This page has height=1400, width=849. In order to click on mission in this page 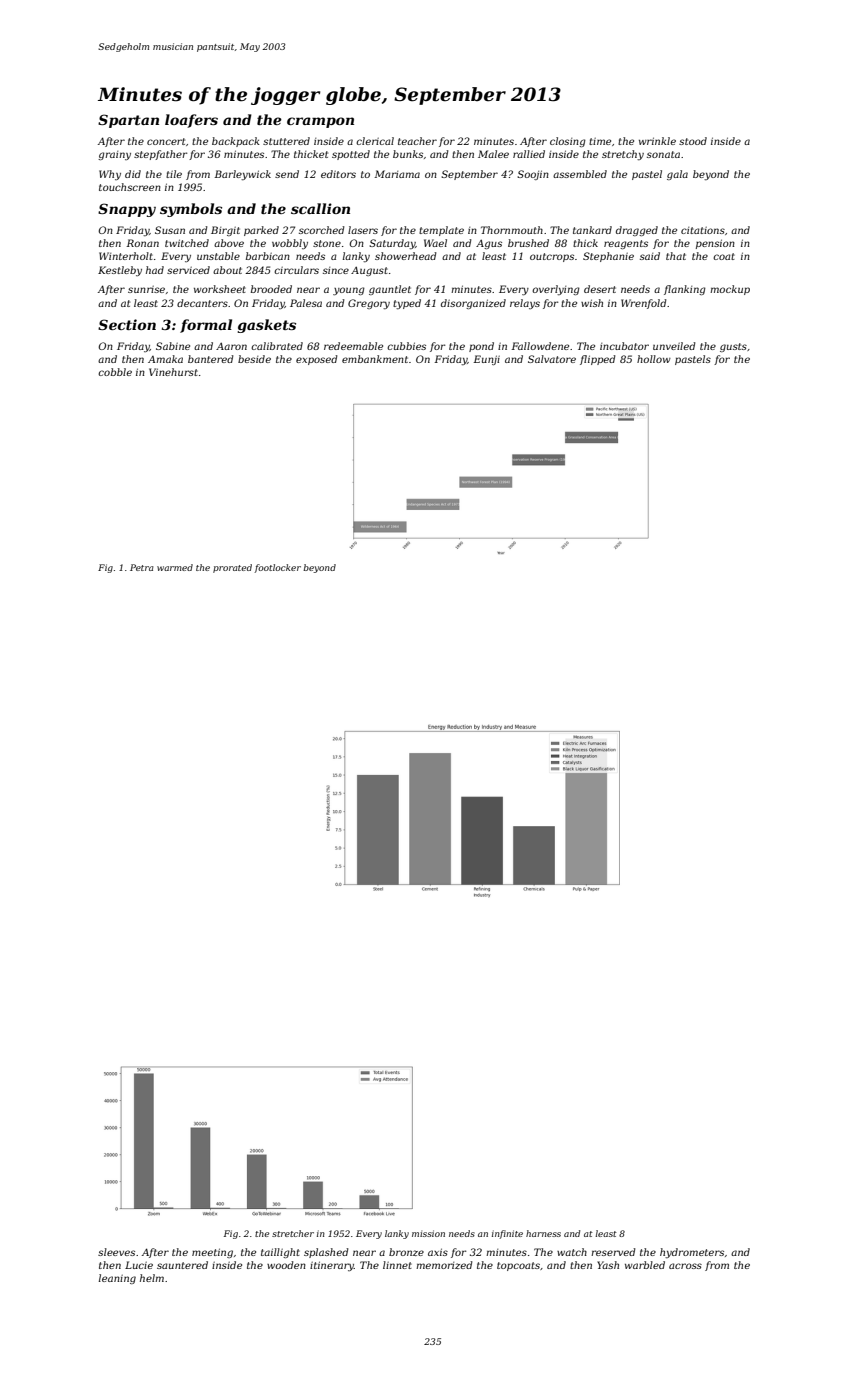, I will do `click(428, 1233)`.
